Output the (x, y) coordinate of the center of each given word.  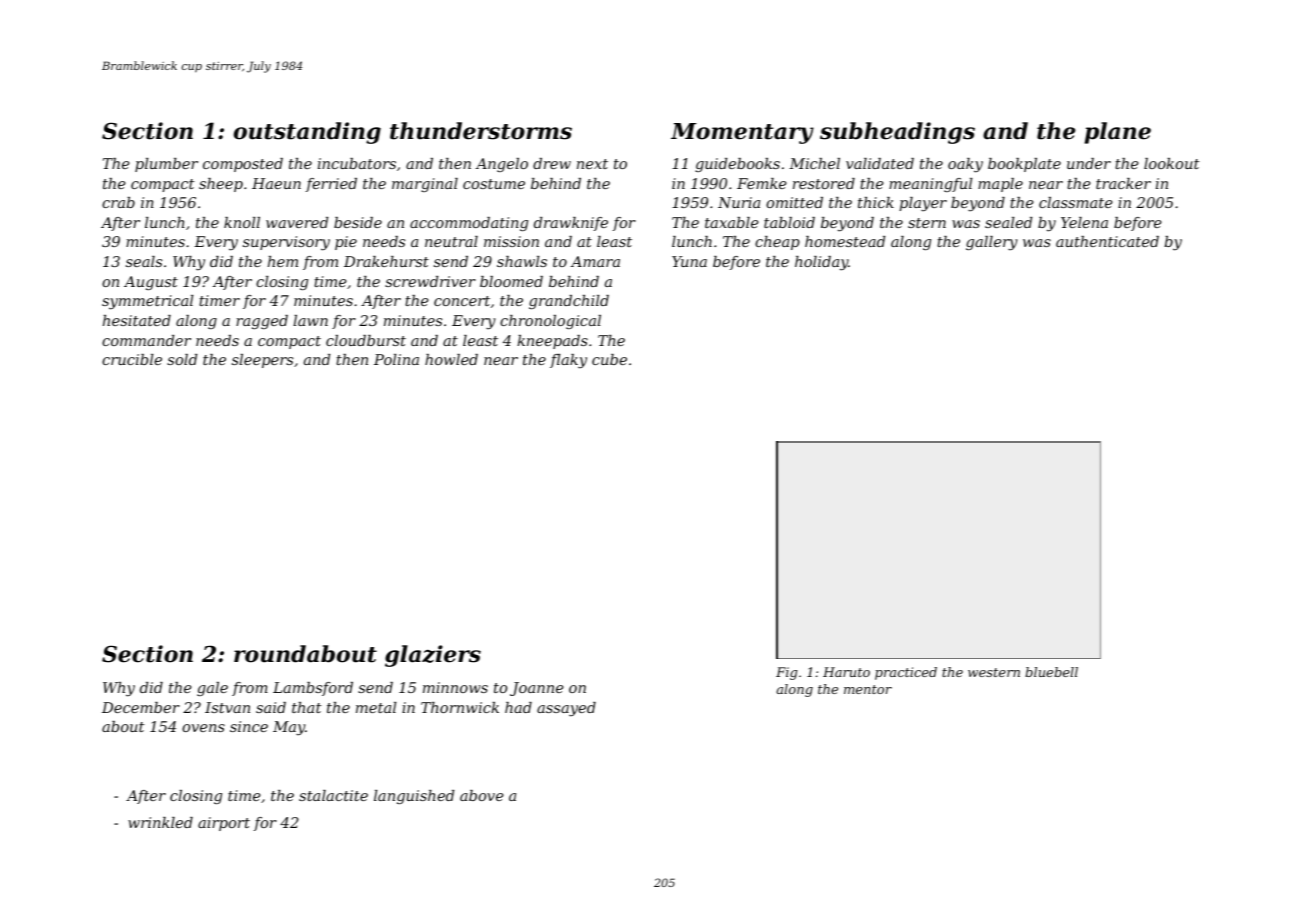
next (592, 164)
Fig (786, 673)
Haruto (846, 672)
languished (414, 797)
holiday (821, 263)
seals (144, 261)
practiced (906, 673)
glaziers (433, 656)
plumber (166, 165)
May (289, 728)
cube (609, 359)
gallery (992, 243)
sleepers (262, 361)
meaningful (930, 185)
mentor (868, 689)
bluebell (1051, 672)
